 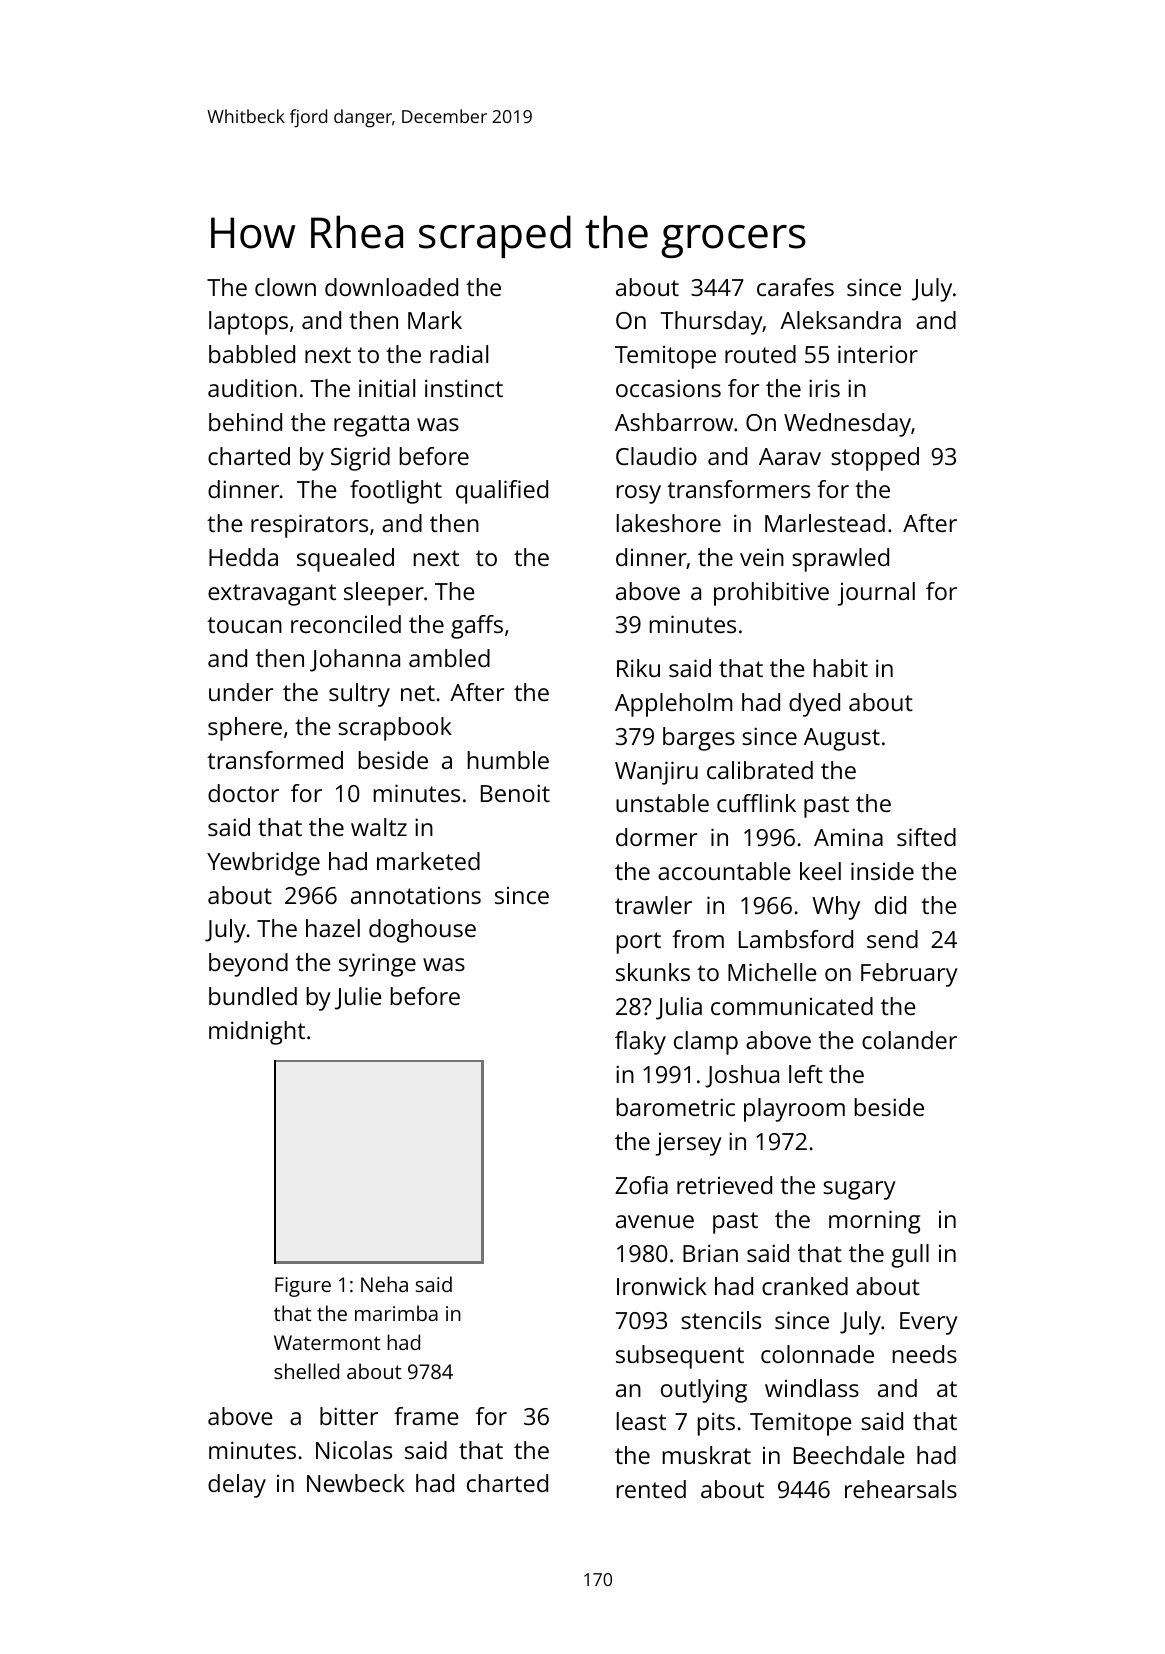 What do you see at coordinates (926, 837) in the document?
I see `sifted` at bounding box center [926, 837].
